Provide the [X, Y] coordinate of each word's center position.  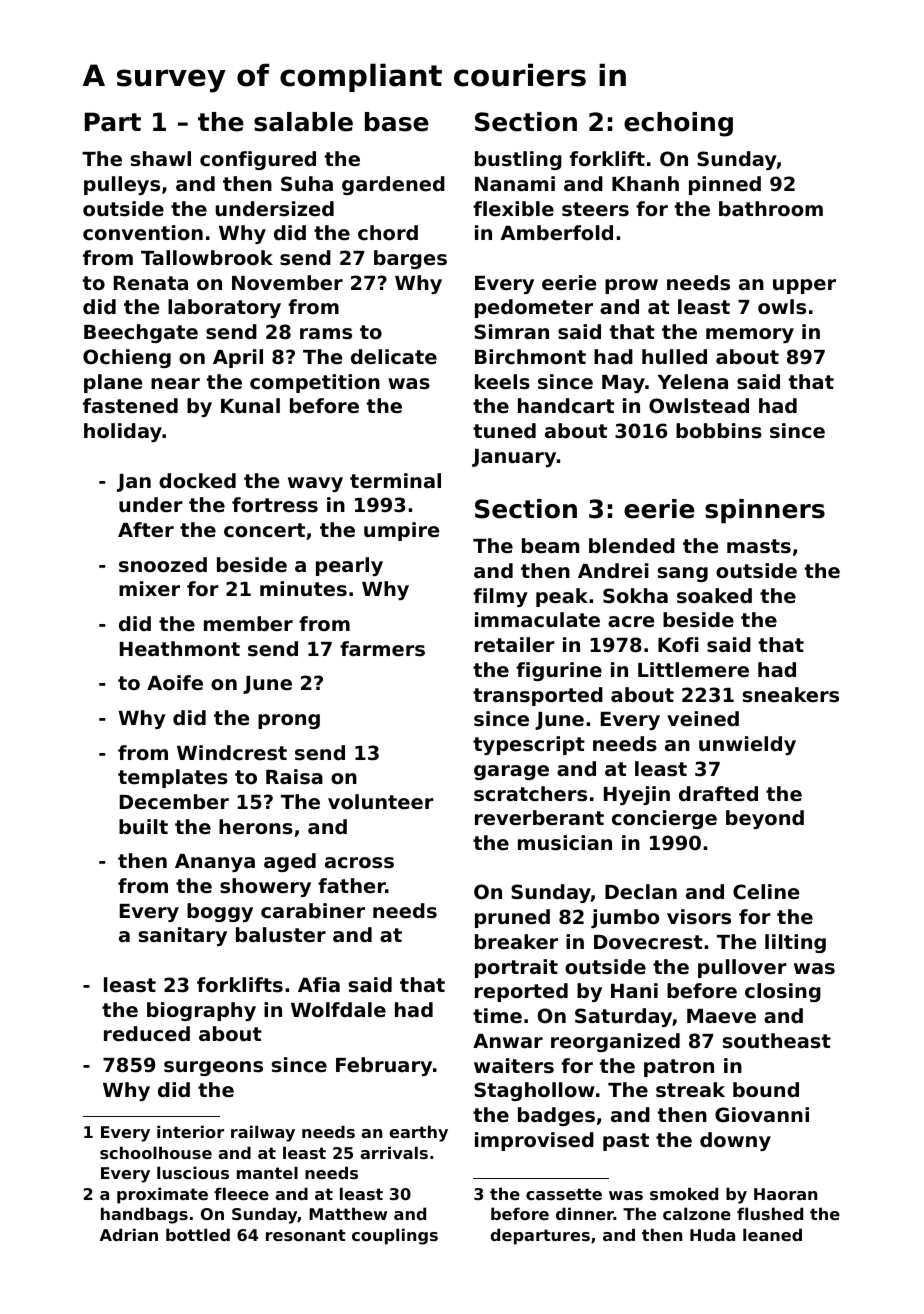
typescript [529, 745]
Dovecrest [648, 942]
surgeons [213, 1068]
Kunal [250, 405]
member [248, 623]
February [384, 1066]
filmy [500, 597]
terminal [395, 480]
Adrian [129, 1234]
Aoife [175, 682]
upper [804, 286]
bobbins [719, 431]
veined [703, 718]
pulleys [122, 185]
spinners [765, 511]
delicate [394, 356]
